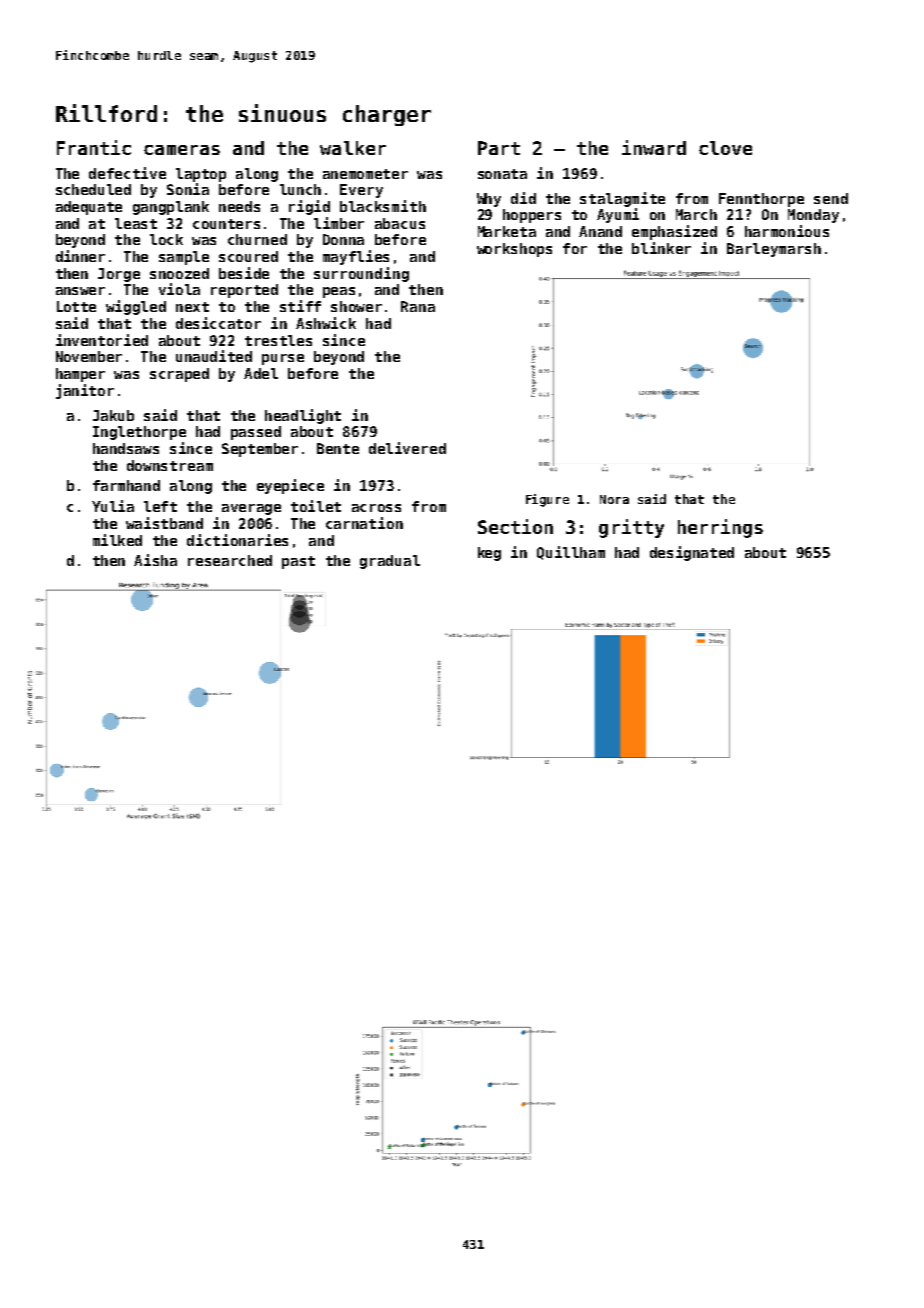 The image size is (924, 1308). I want to click on janitor, so click(85, 391).
